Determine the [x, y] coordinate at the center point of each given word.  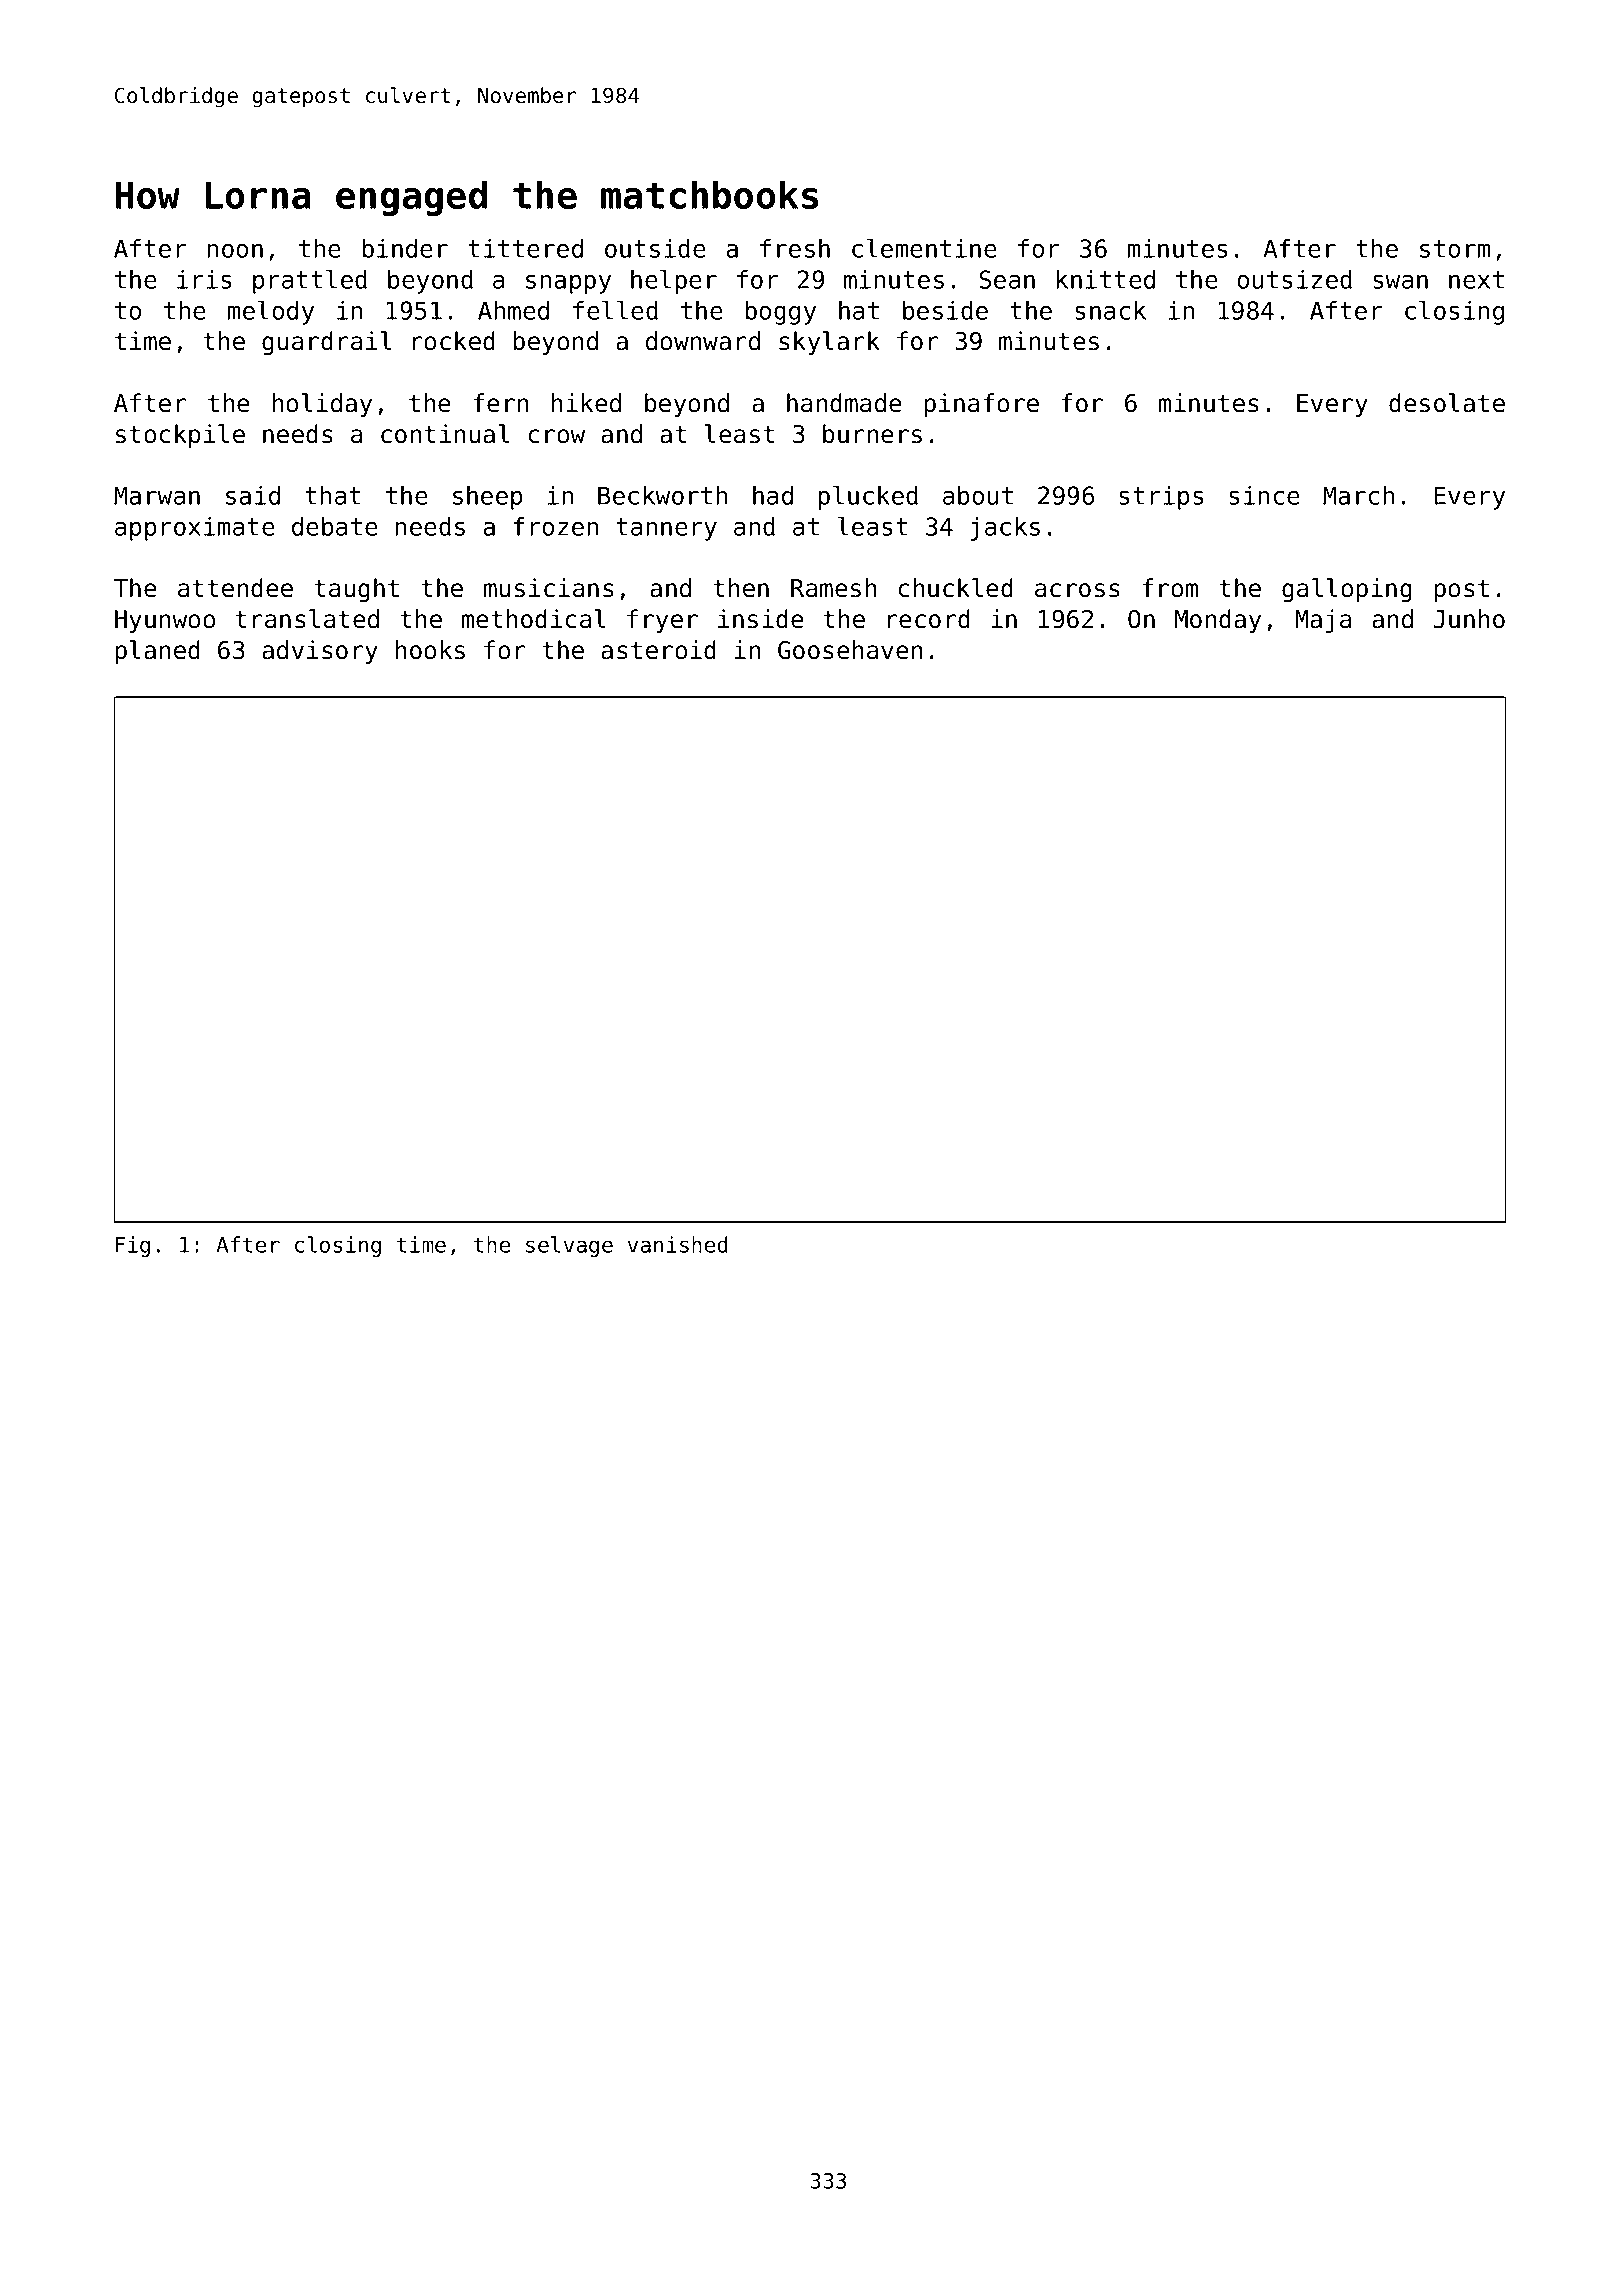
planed [157, 652]
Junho [1469, 619]
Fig [133, 1246]
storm [1455, 249]
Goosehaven [850, 650]
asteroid [658, 650]
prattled [310, 281]
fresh [795, 248]
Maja [1323, 621]
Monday [1218, 621]
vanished [678, 1244]
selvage [569, 1246]
